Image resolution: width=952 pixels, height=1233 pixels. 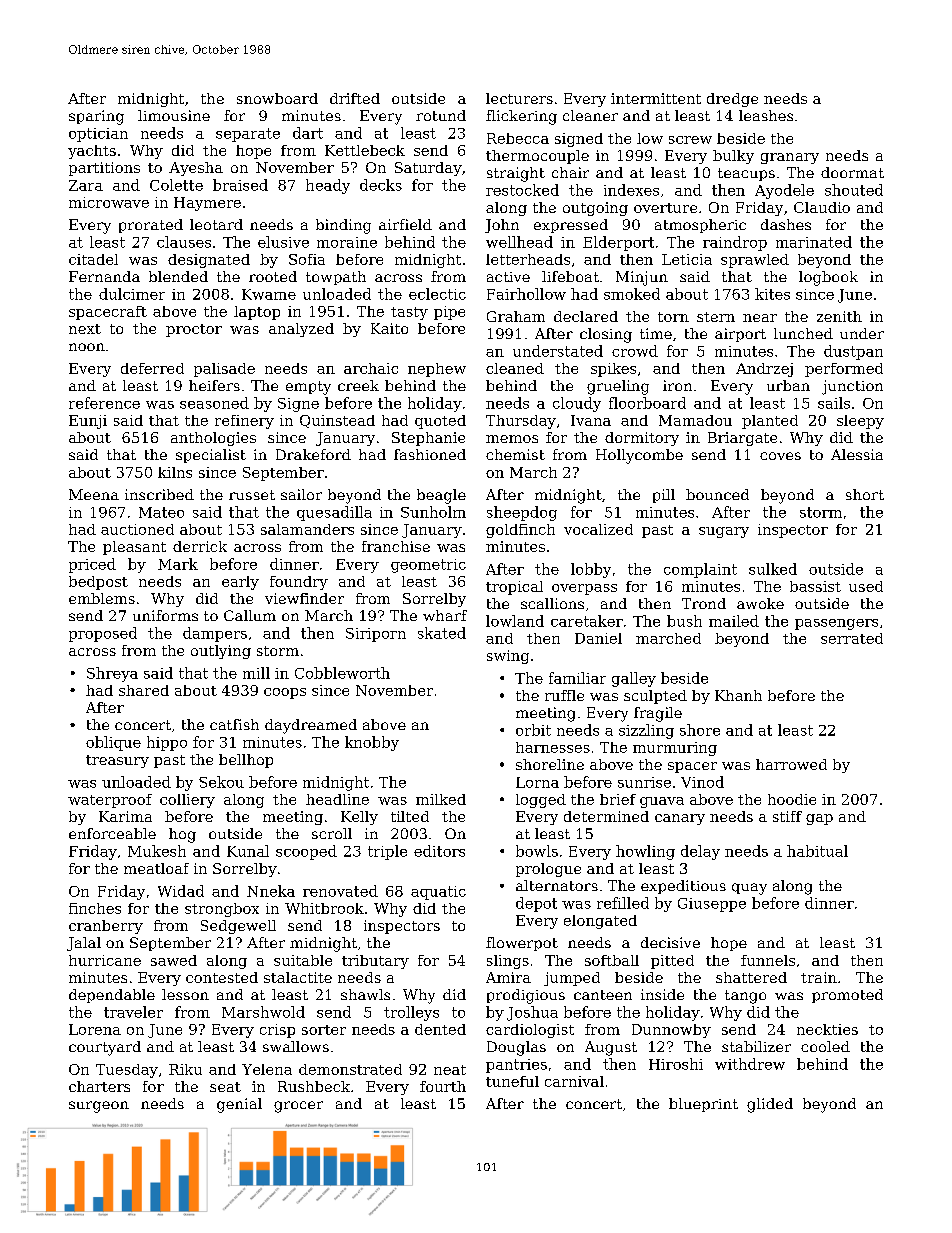 I want to click on separate, so click(x=248, y=135).
